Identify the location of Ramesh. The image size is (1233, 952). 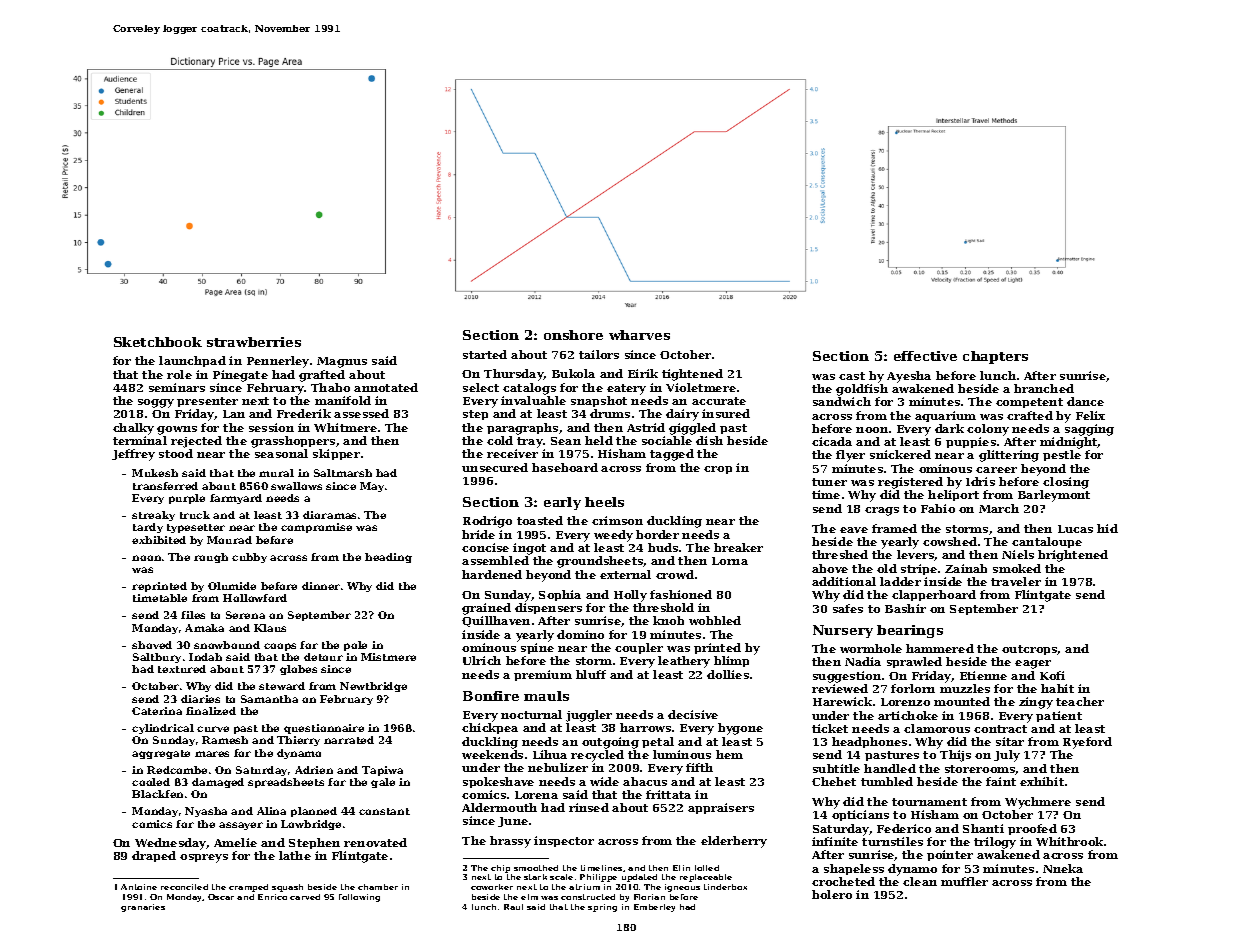
(225, 740).
